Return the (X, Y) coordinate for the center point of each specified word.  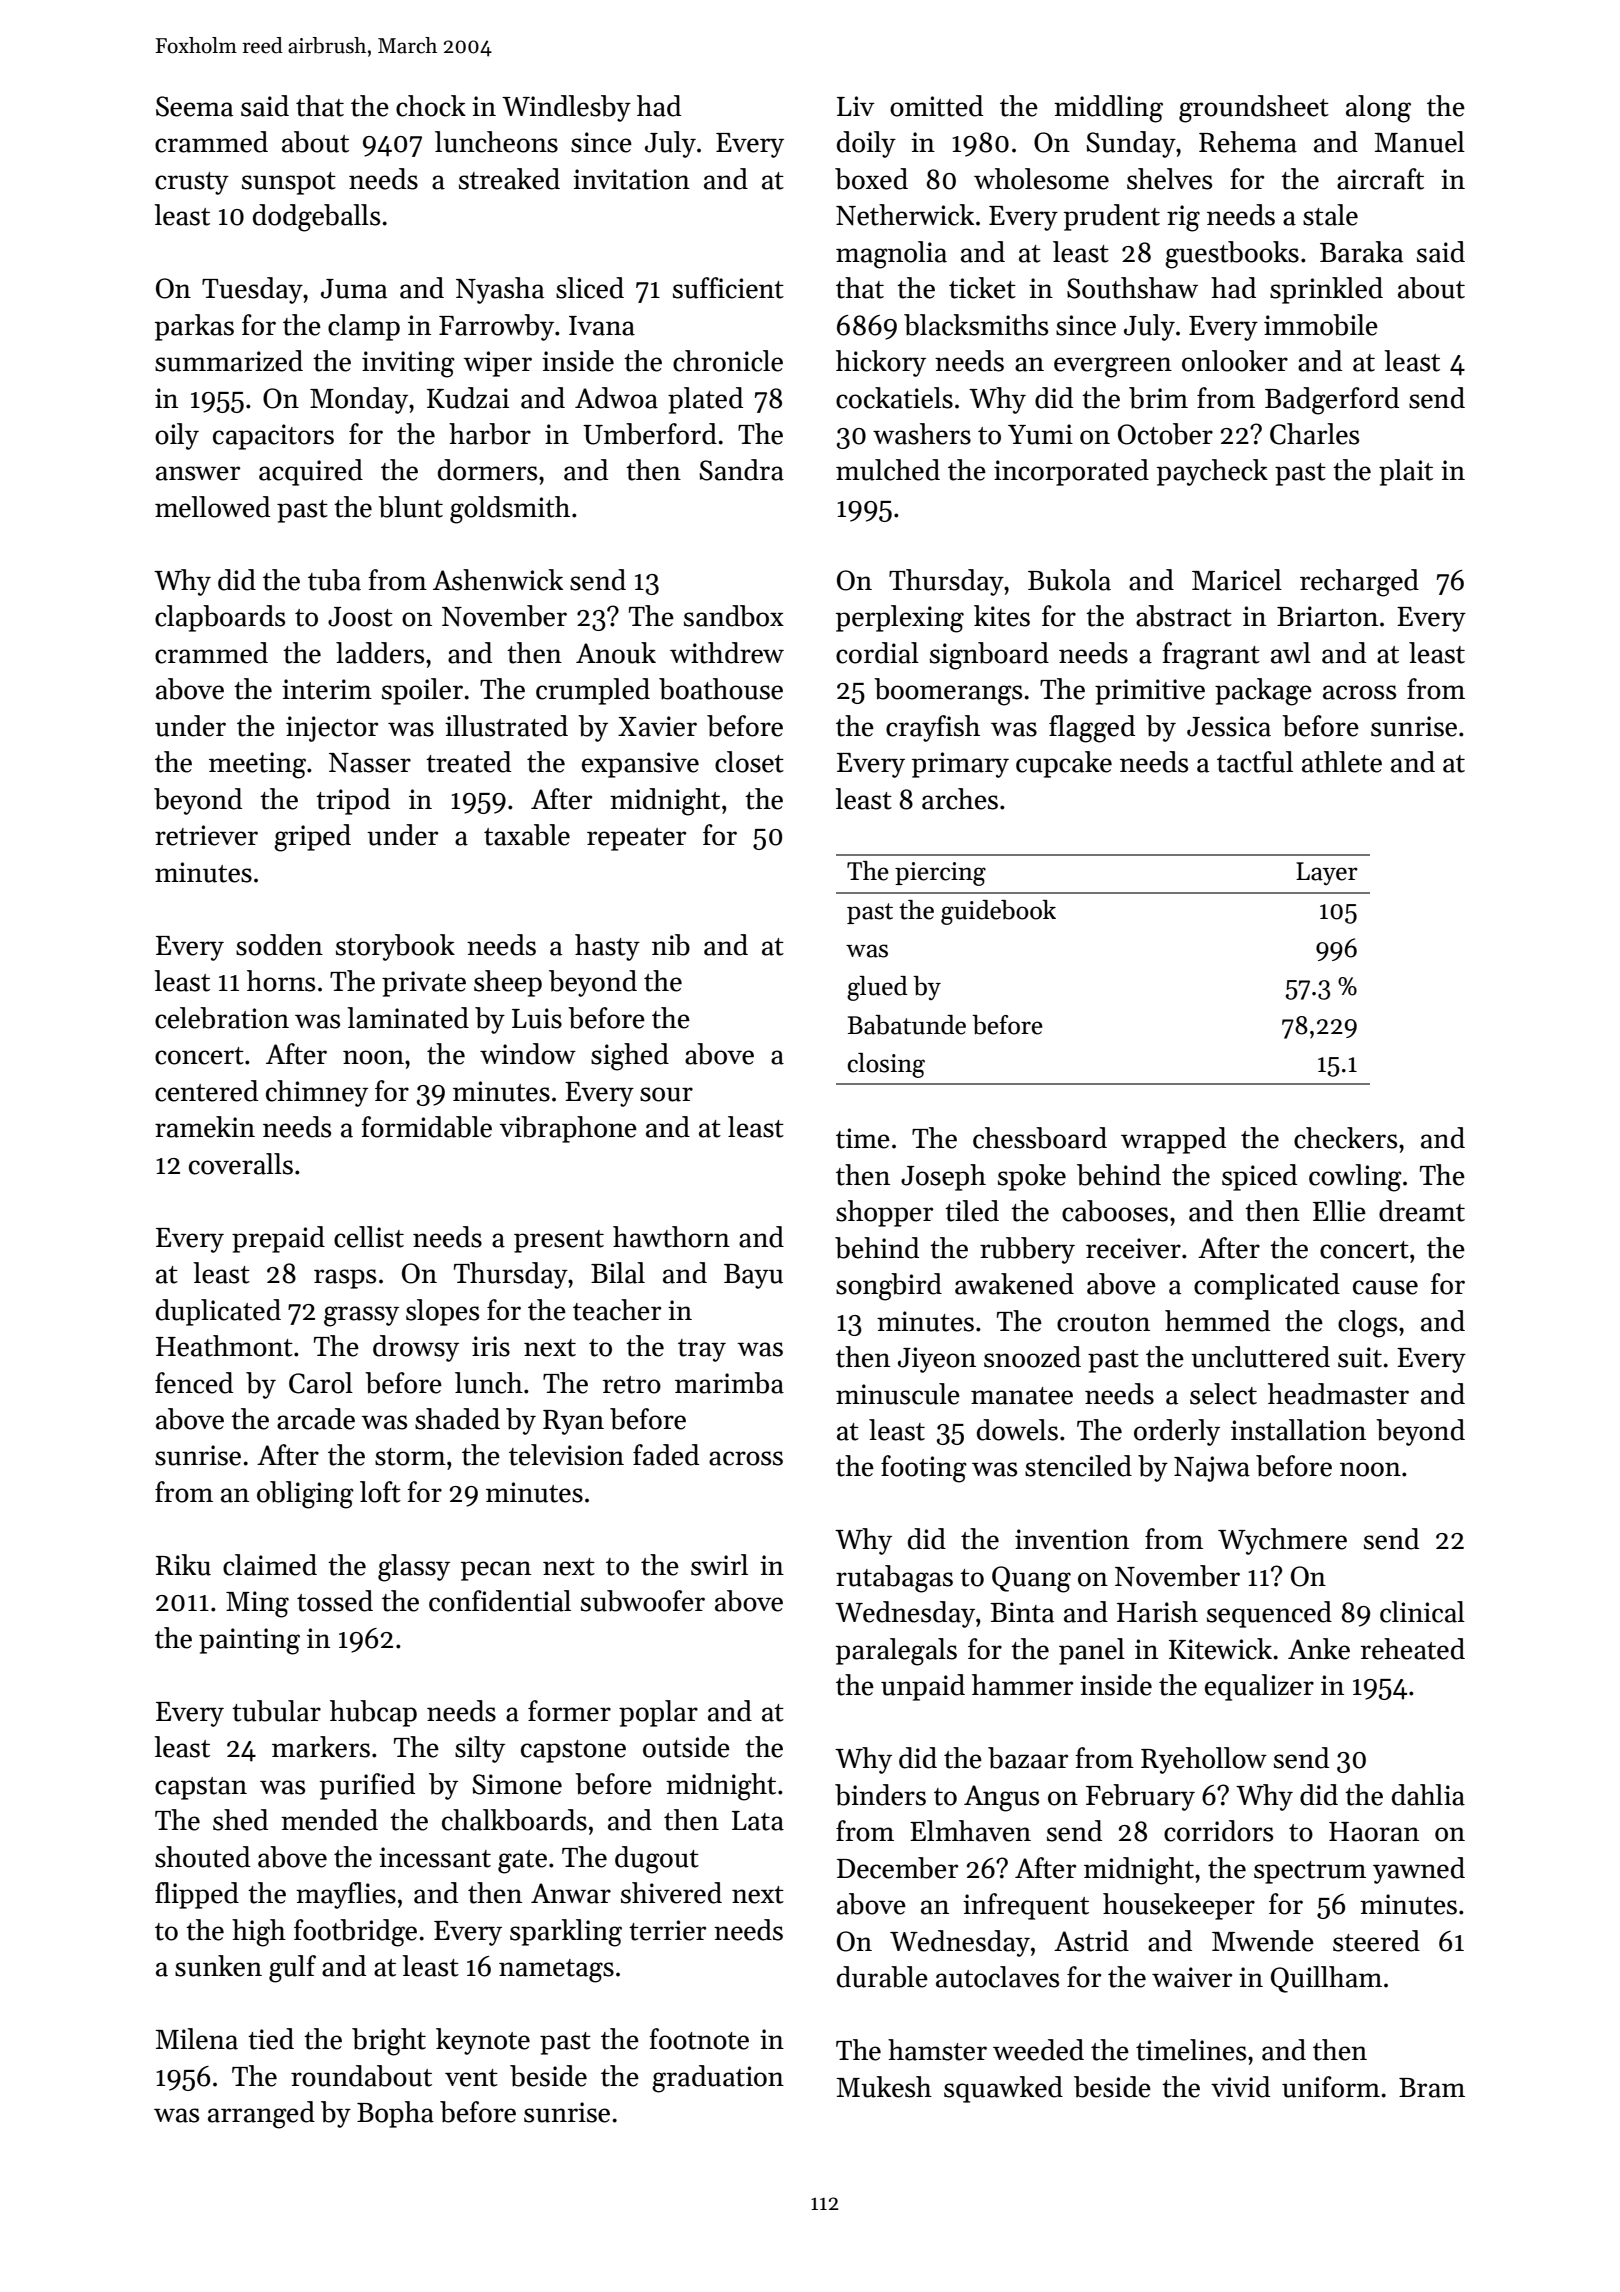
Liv (856, 106)
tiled (972, 1211)
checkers (1345, 1138)
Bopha (395, 2114)
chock (431, 106)
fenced (194, 1383)
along (1378, 109)
